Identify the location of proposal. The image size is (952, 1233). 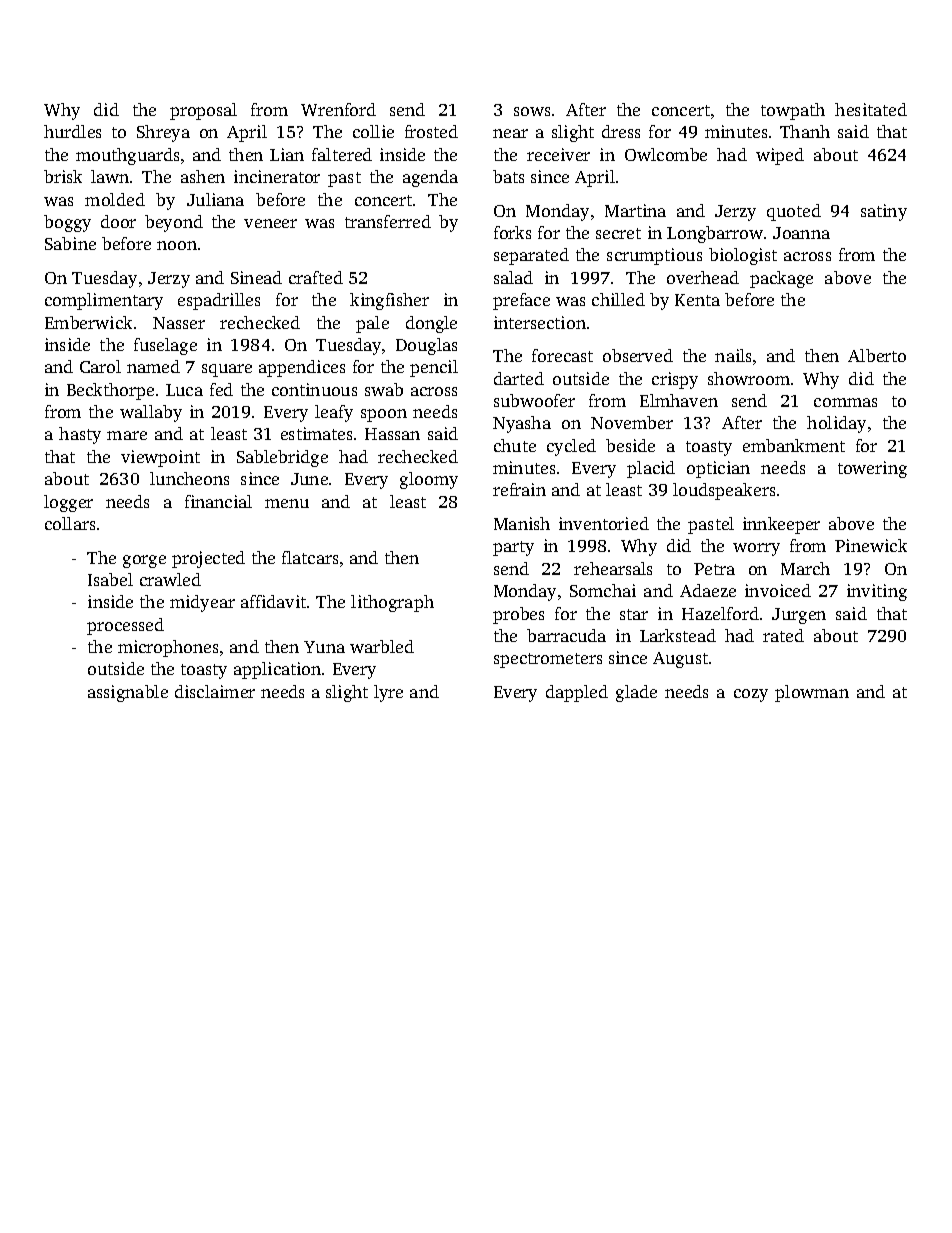
(203, 111).
